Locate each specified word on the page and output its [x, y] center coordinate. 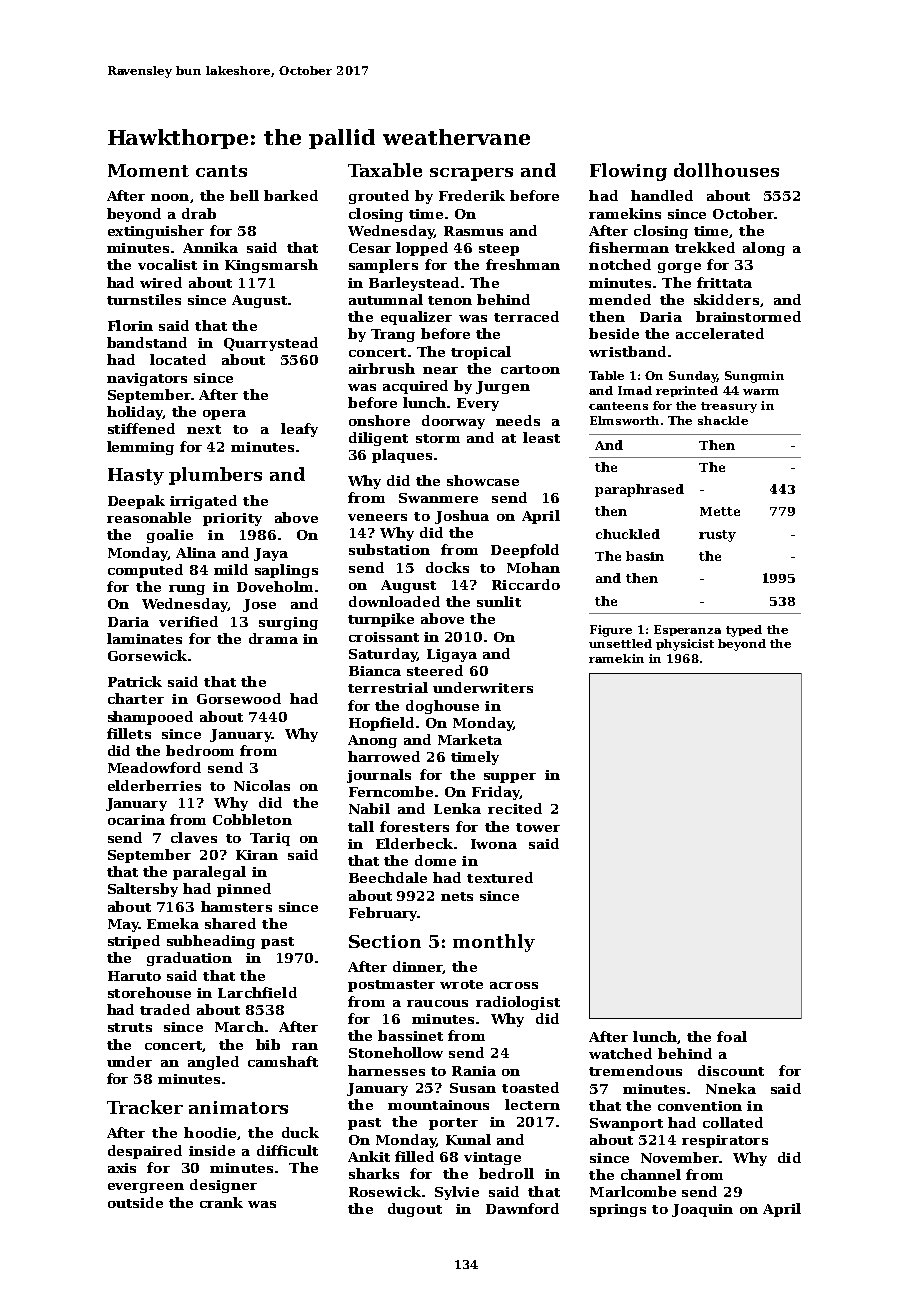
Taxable [385, 170]
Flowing [628, 172]
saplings [286, 571]
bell [244, 195]
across [514, 985]
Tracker [145, 1107]
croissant [384, 637]
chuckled [628, 534]
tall [361, 826]
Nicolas [262, 785]
